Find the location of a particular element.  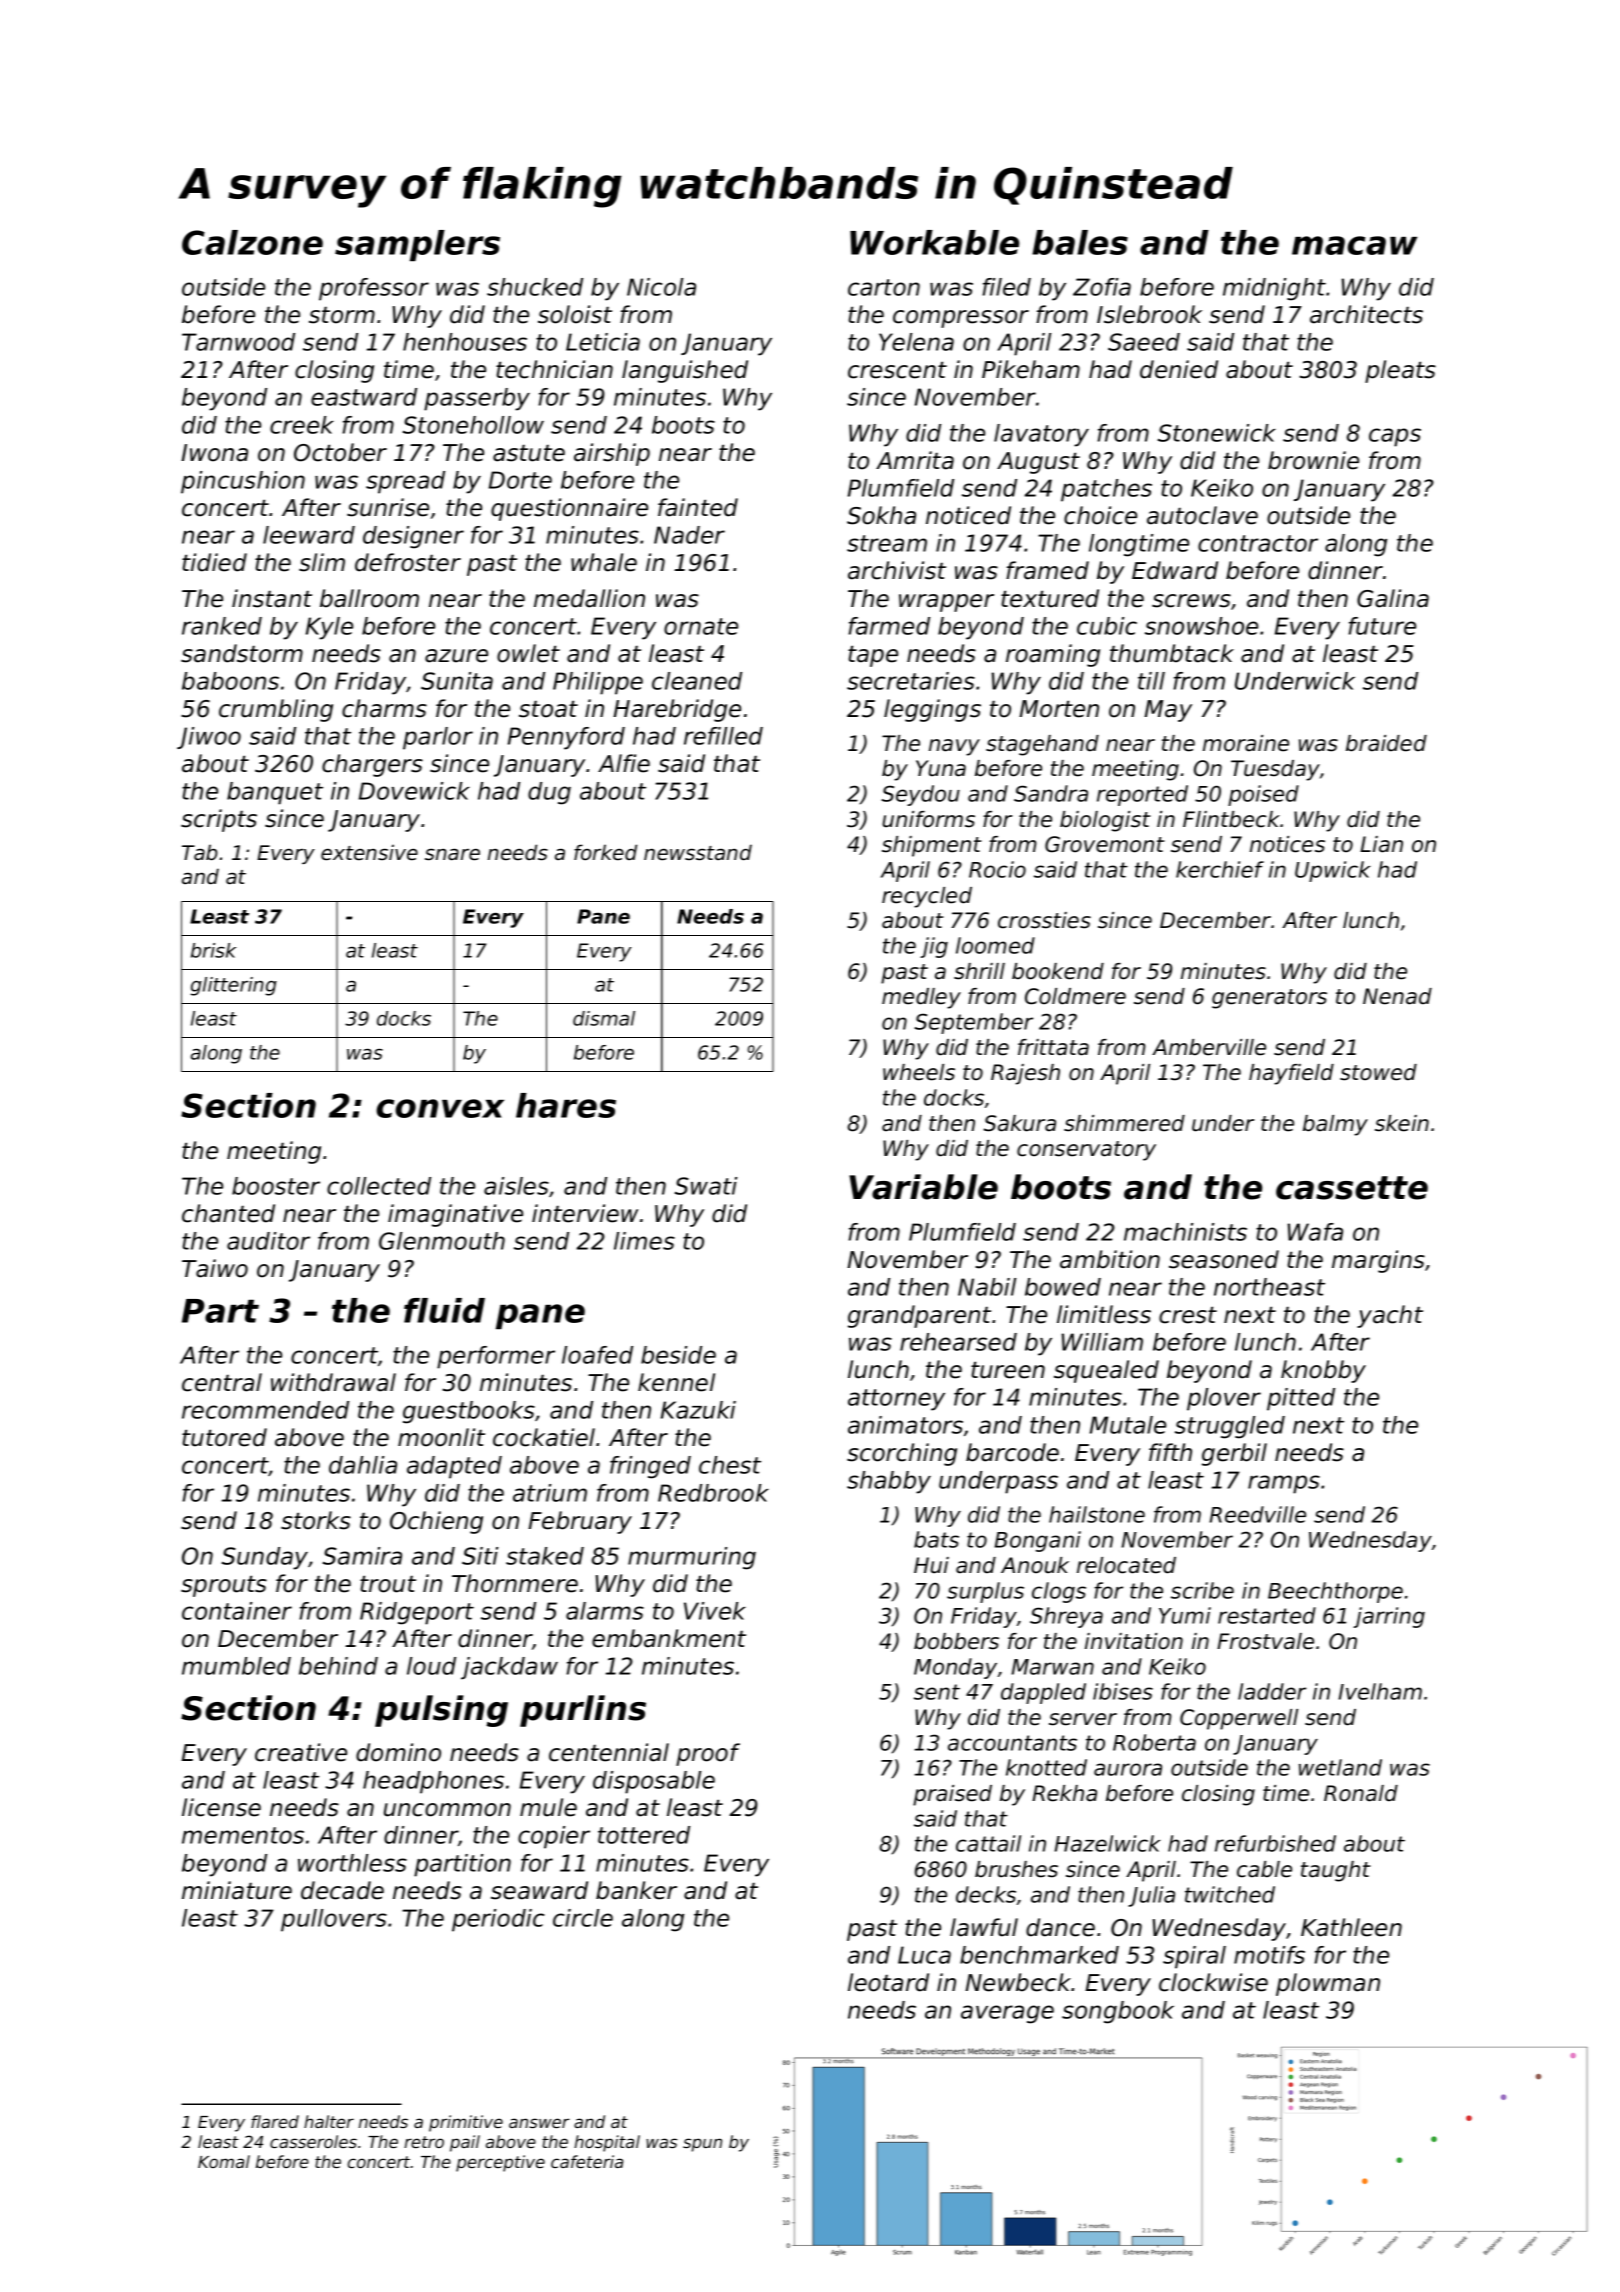

dismal is located at coordinates (604, 1018).
